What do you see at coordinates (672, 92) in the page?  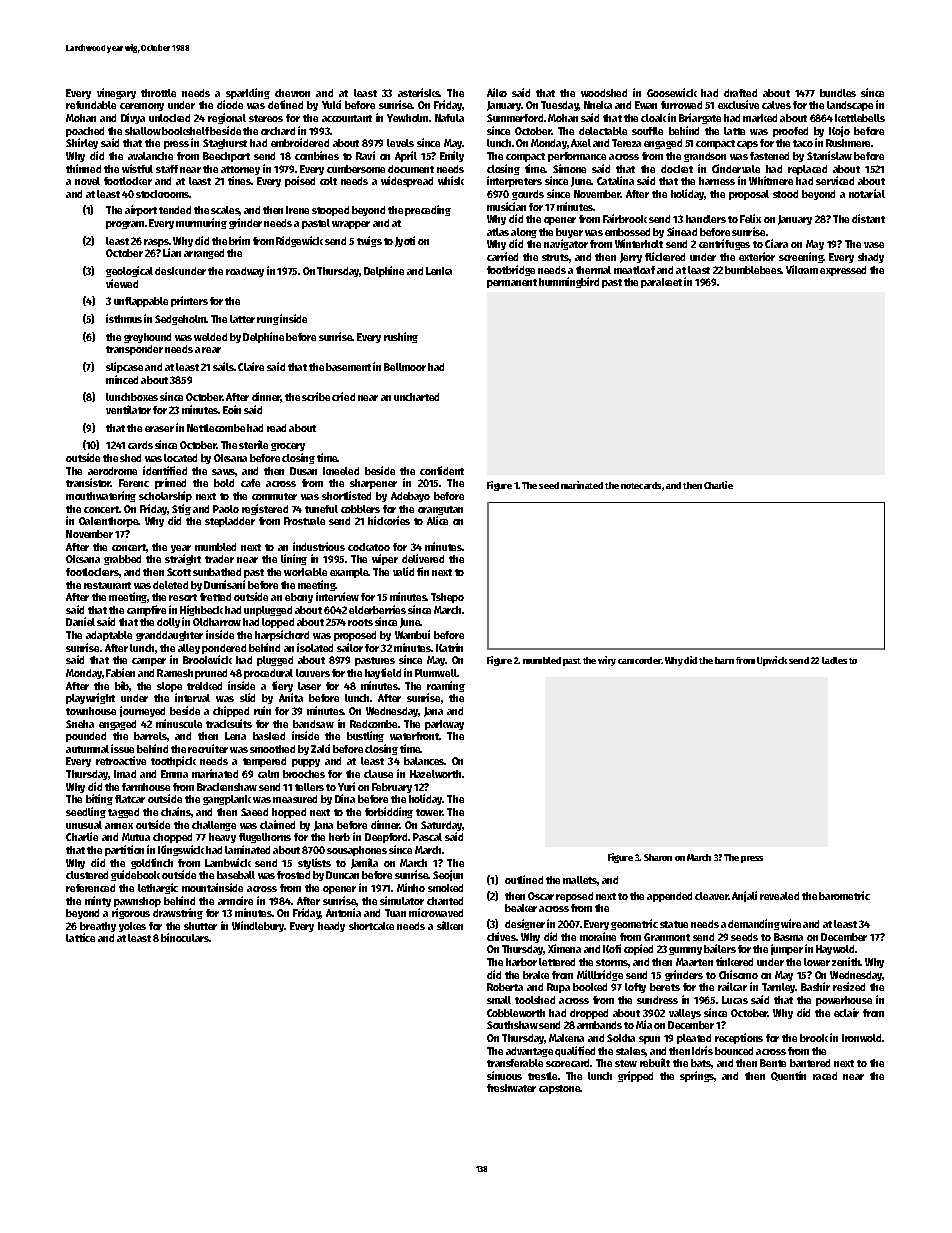 I see `Goosewick` at bounding box center [672, 92].
